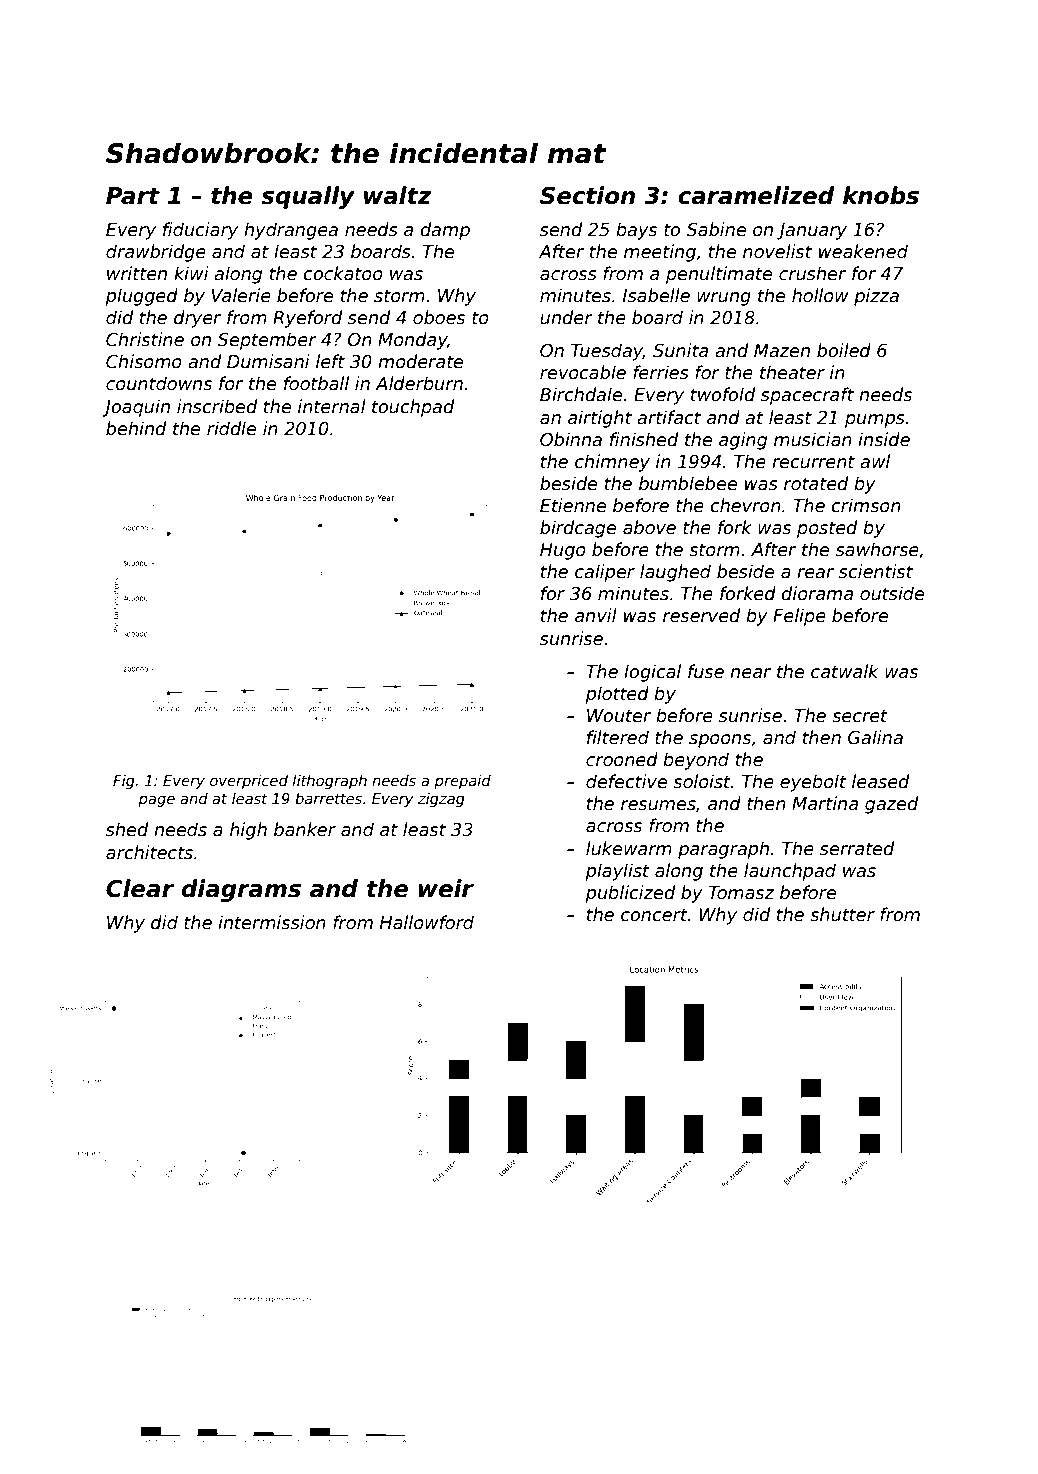 The width and height of the document is (1038, 1474). I want to click on Valerie, so click(241, 295).
